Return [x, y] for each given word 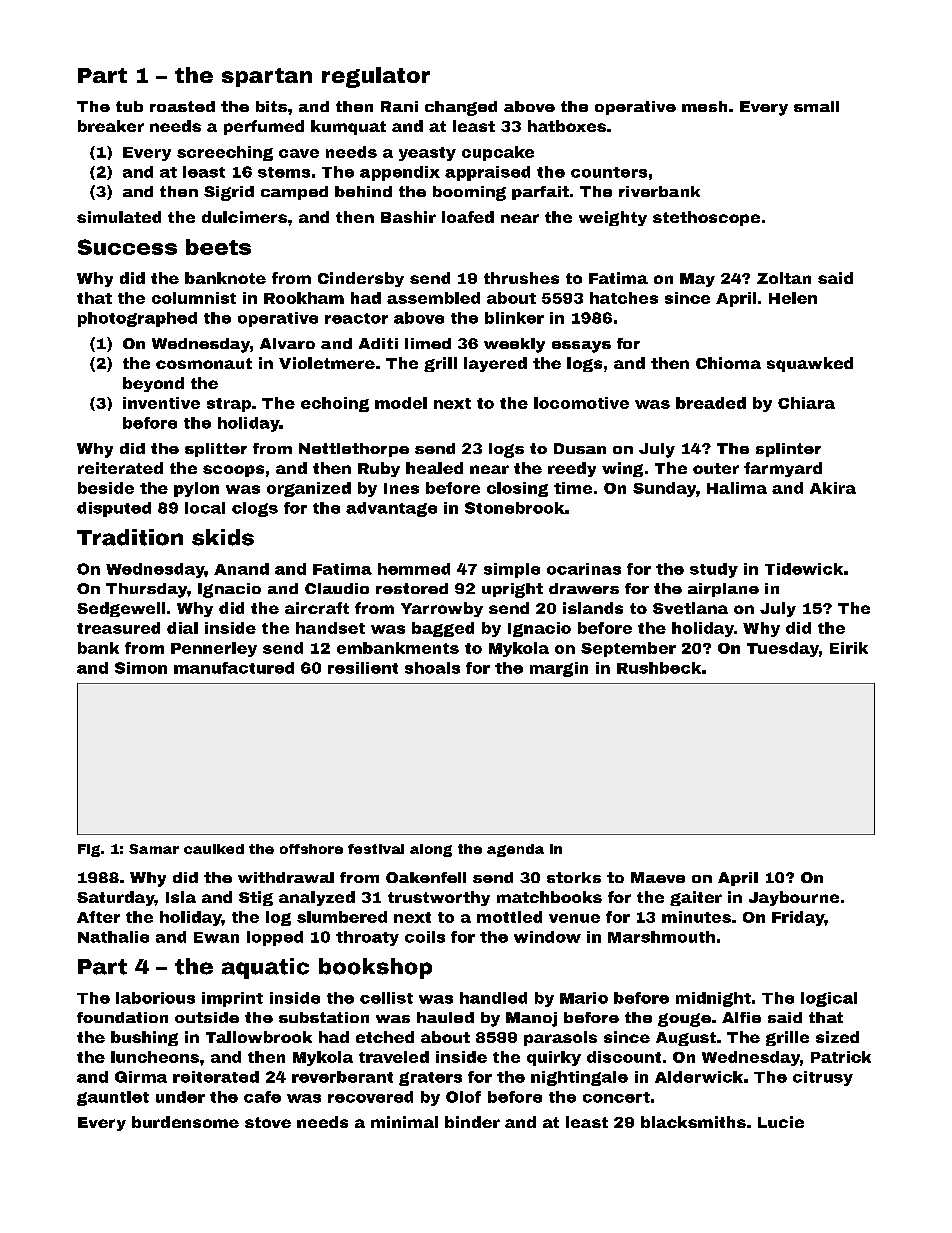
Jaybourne [794, 898]
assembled [433, 298]
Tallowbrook [259, 1037]
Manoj [531, 1019]
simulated [119, 217]
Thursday [146, 590]
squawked [810, 364]
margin [559, 669]
